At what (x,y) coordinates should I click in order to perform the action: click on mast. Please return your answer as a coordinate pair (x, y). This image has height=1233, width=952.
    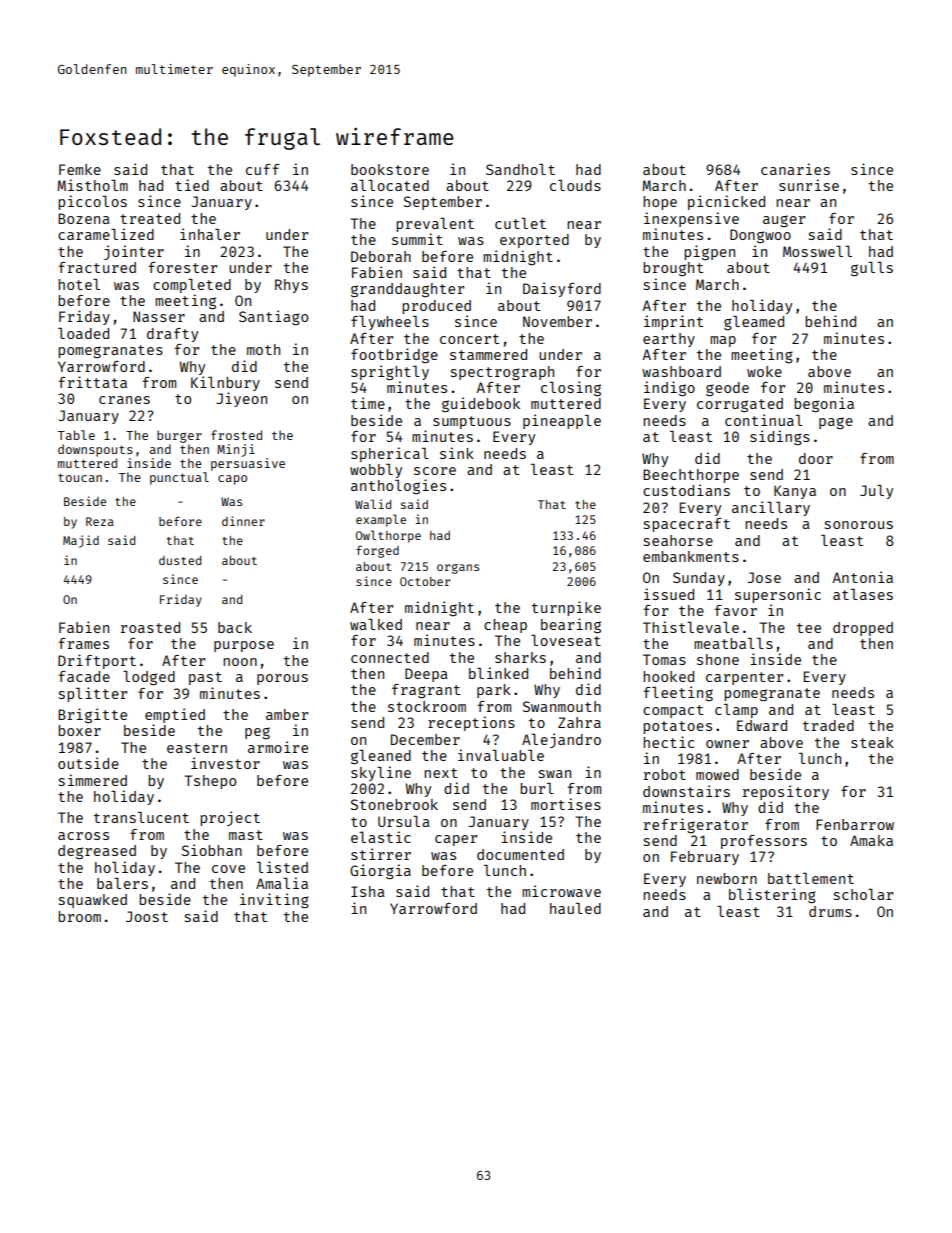
    Looking at the image, I should click on (246, 835).
